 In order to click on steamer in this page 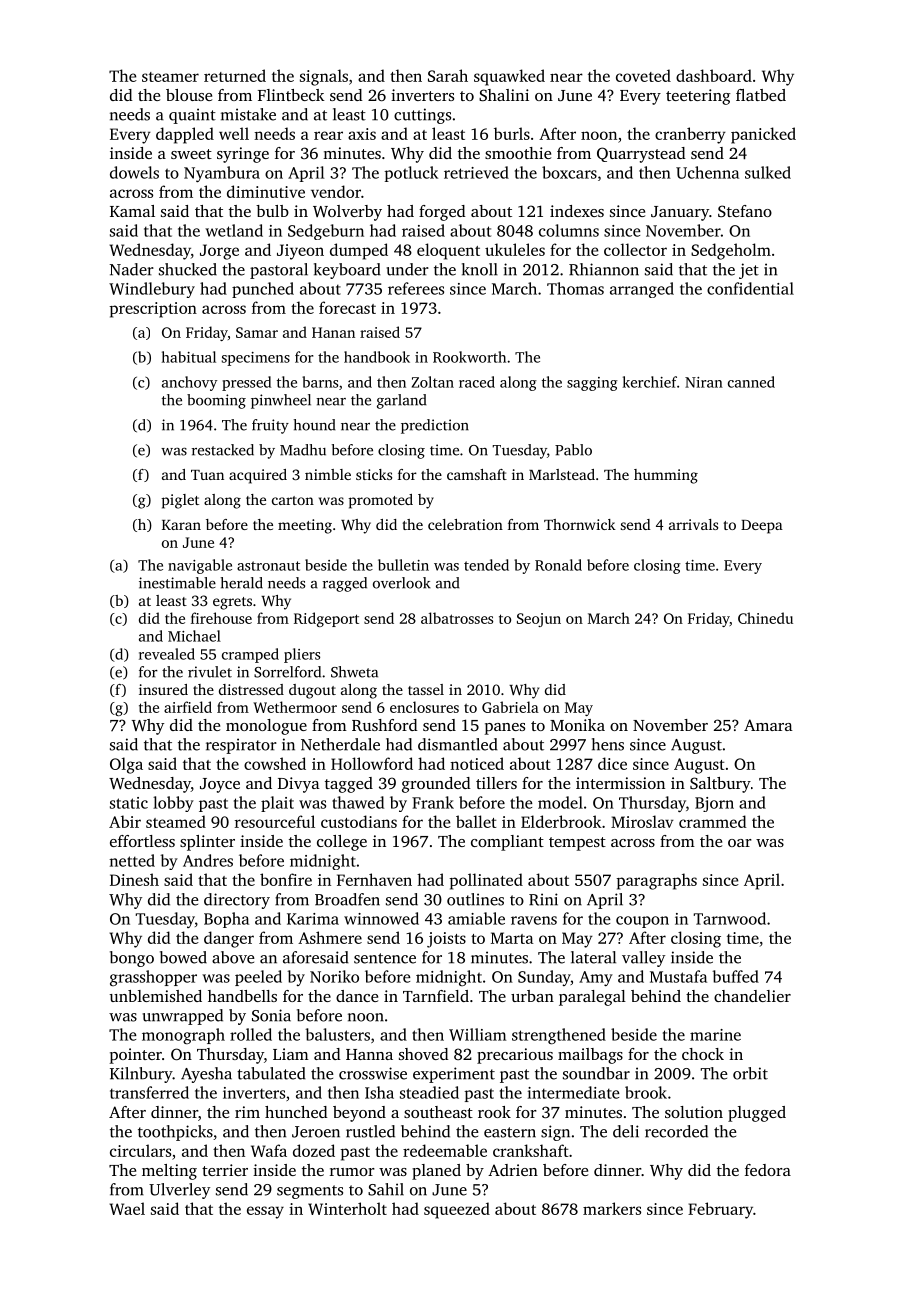, I will do `click(170, 77)`.
